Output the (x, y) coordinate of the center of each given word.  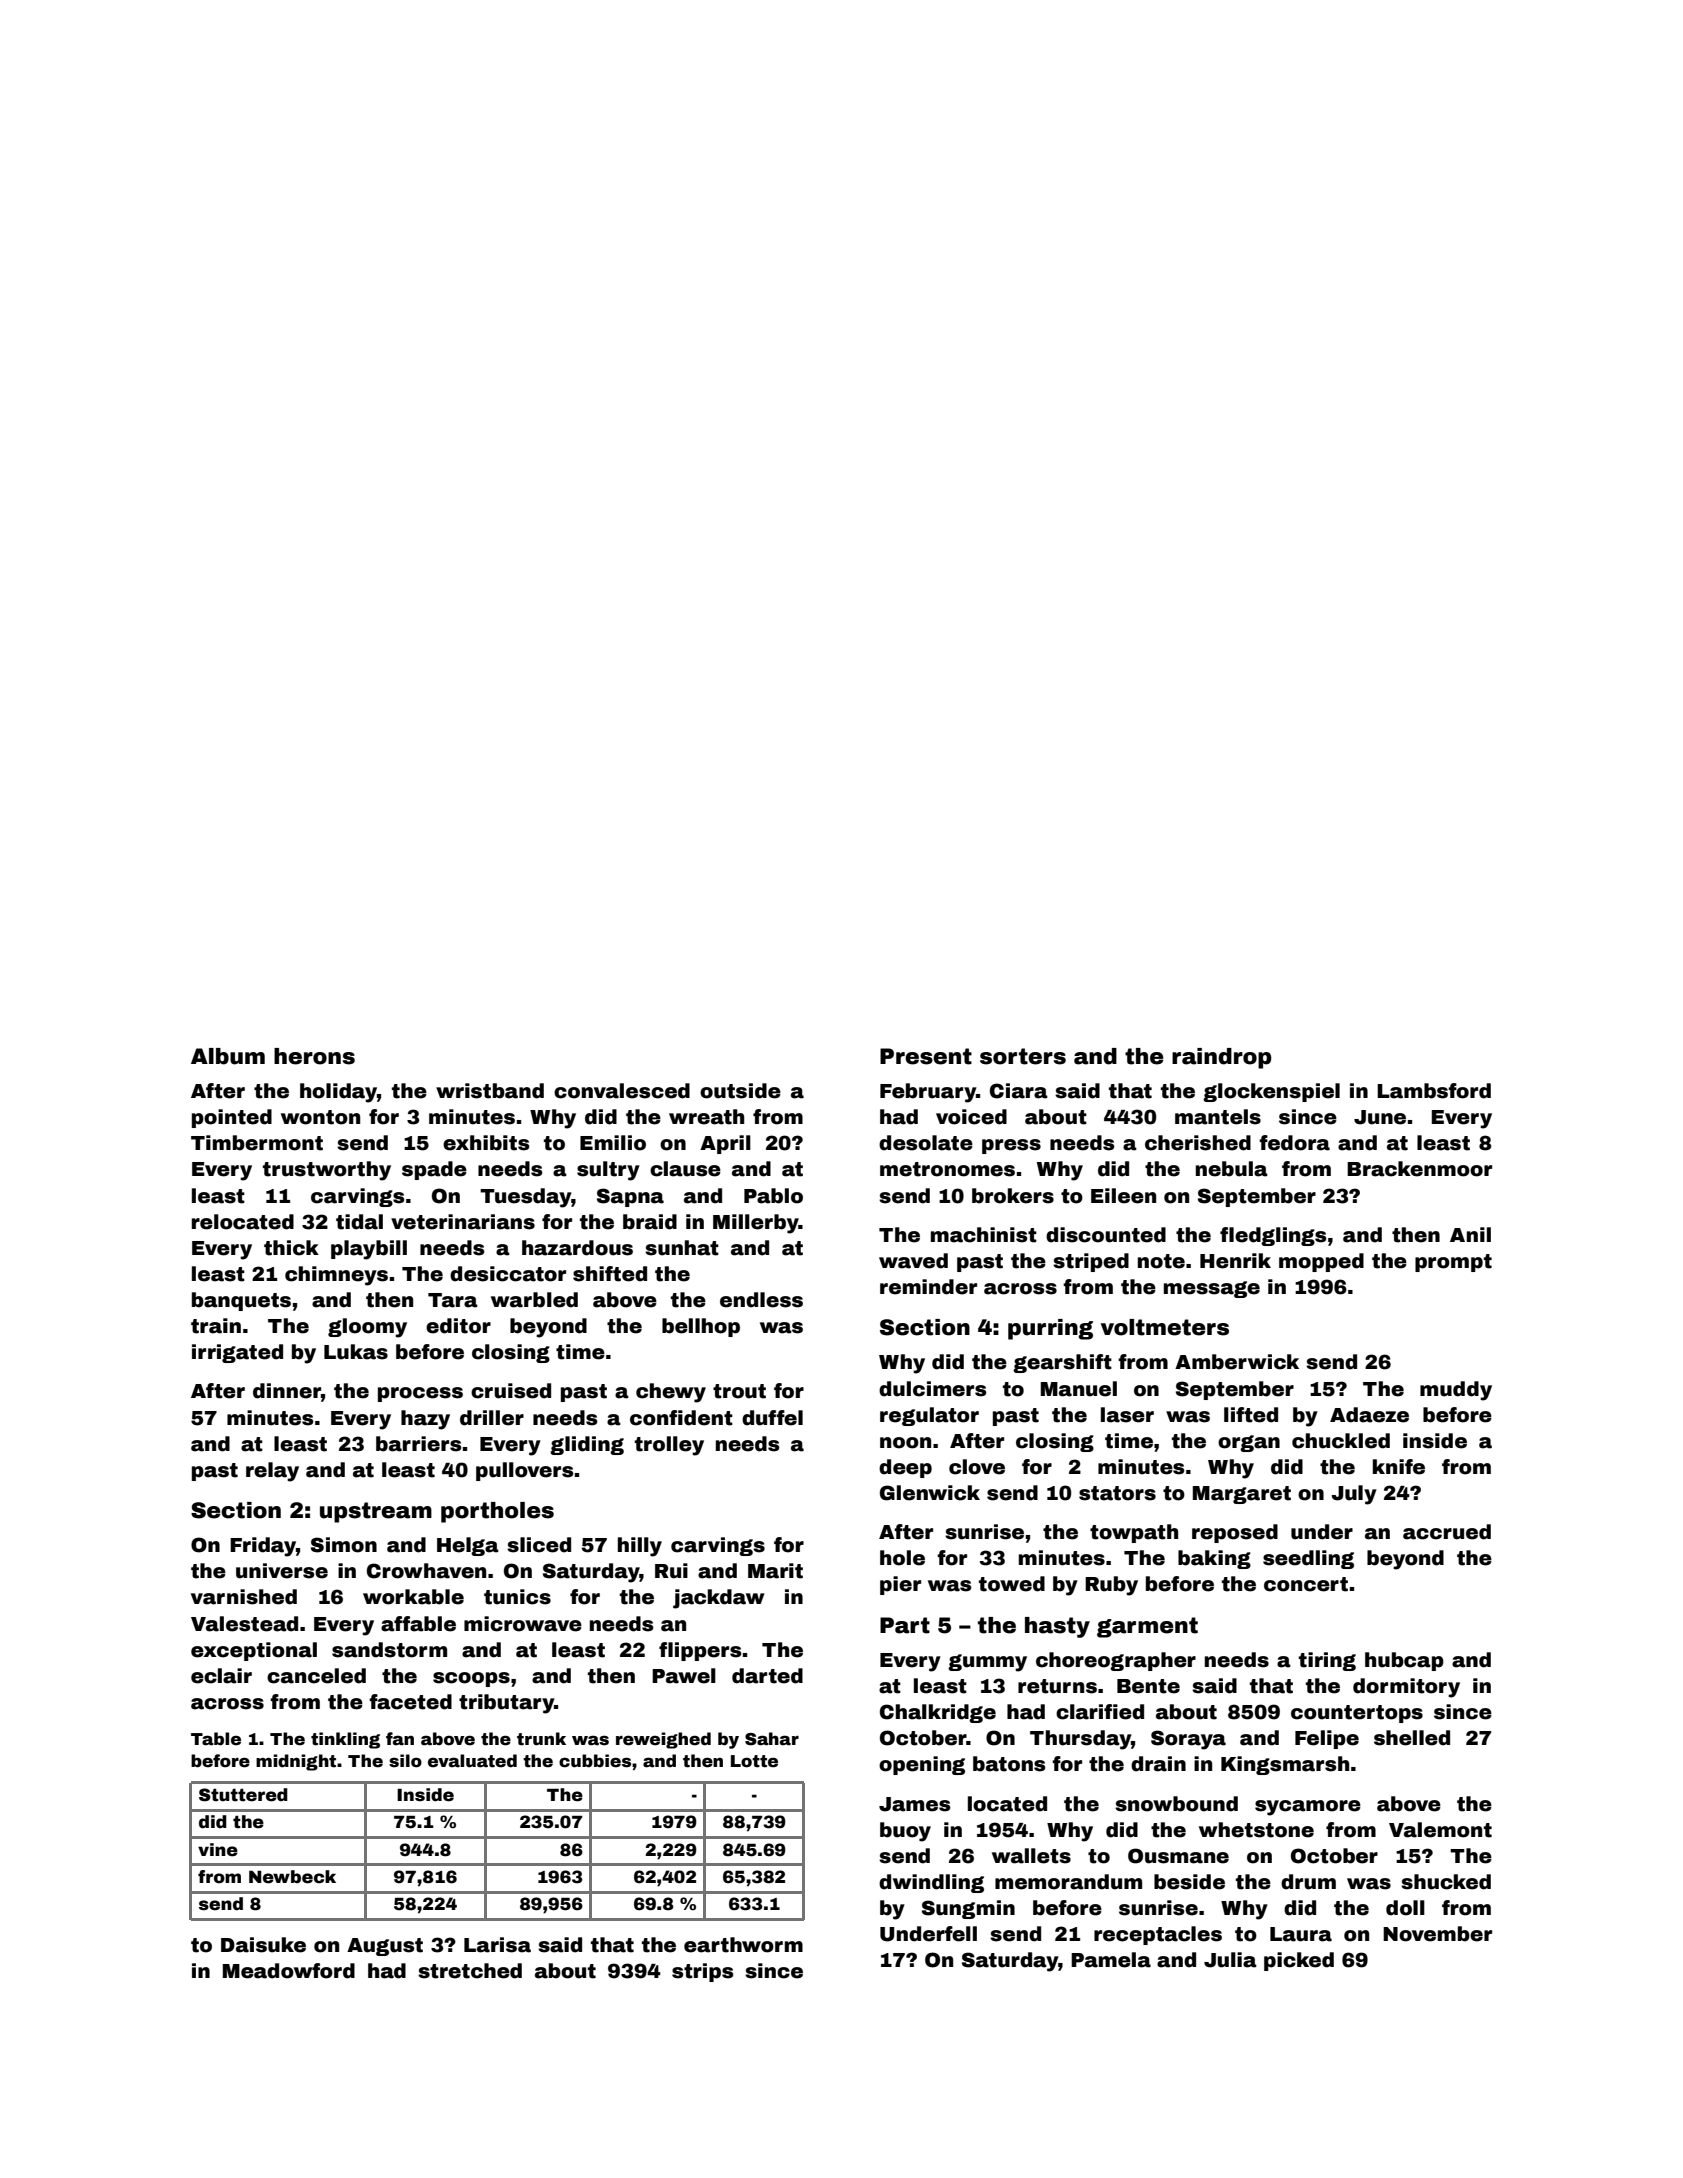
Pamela (1111, 1960)
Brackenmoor (1419, 1169)
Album (228, 1056)
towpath (1134, 1533)
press (1011, 1146)
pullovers (525, 1471)
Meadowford (289, 1971)
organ (1249, 1443)
